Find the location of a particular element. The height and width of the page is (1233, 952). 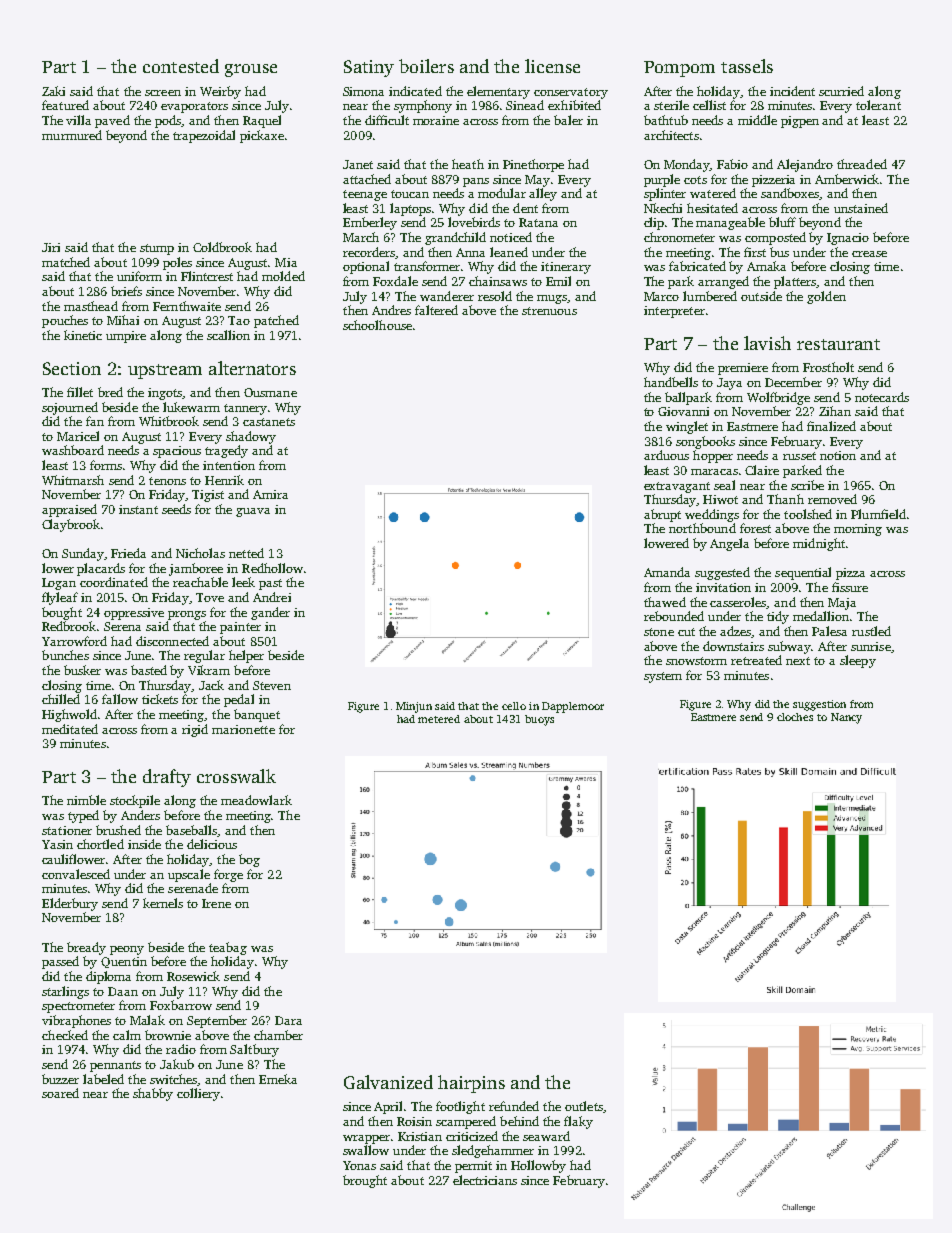

handbells is located at coordinates (671, 382).
